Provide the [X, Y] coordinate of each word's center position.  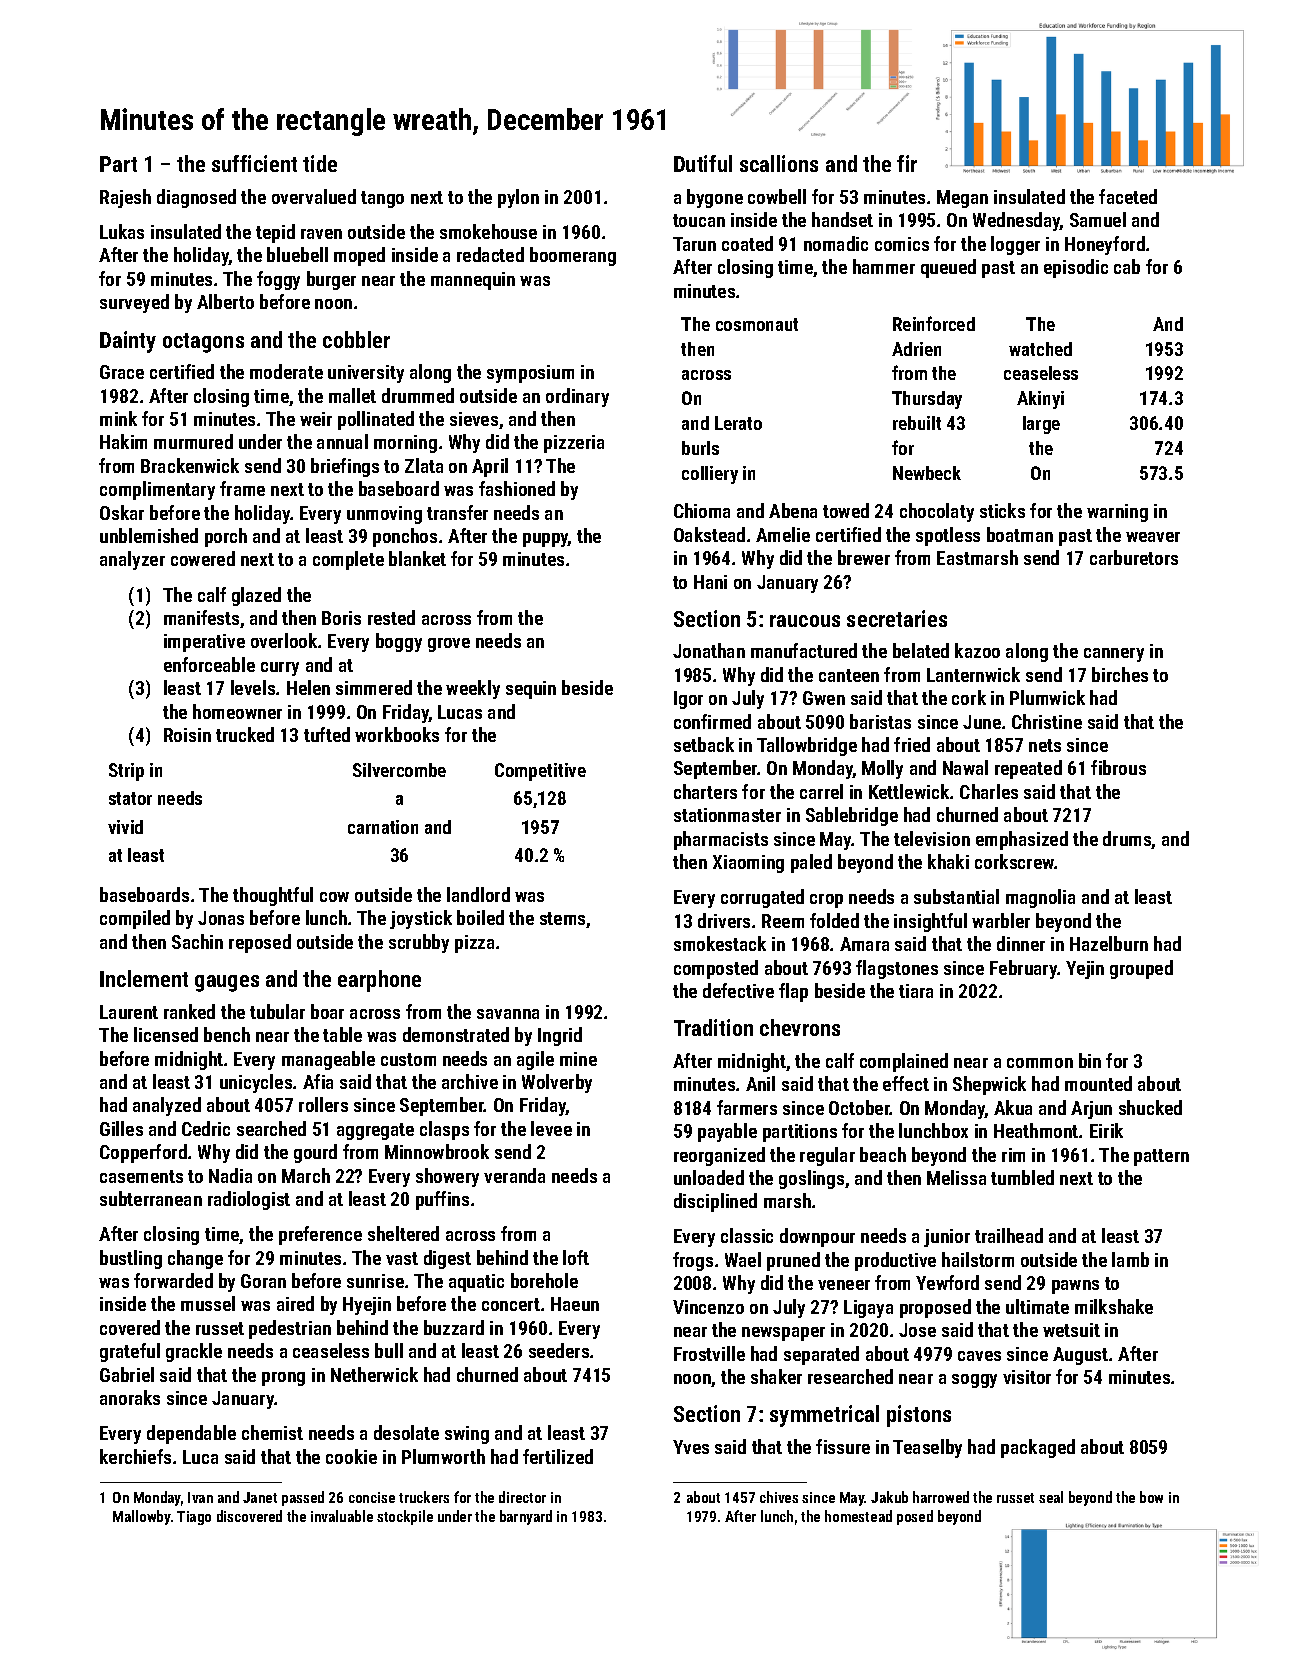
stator [130, 798]
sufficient [254, 163]
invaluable [342, 1516]
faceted [1128, 196]
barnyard [526, 1517]
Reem [783, 921]
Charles [989, 791]
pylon [518, 198]
